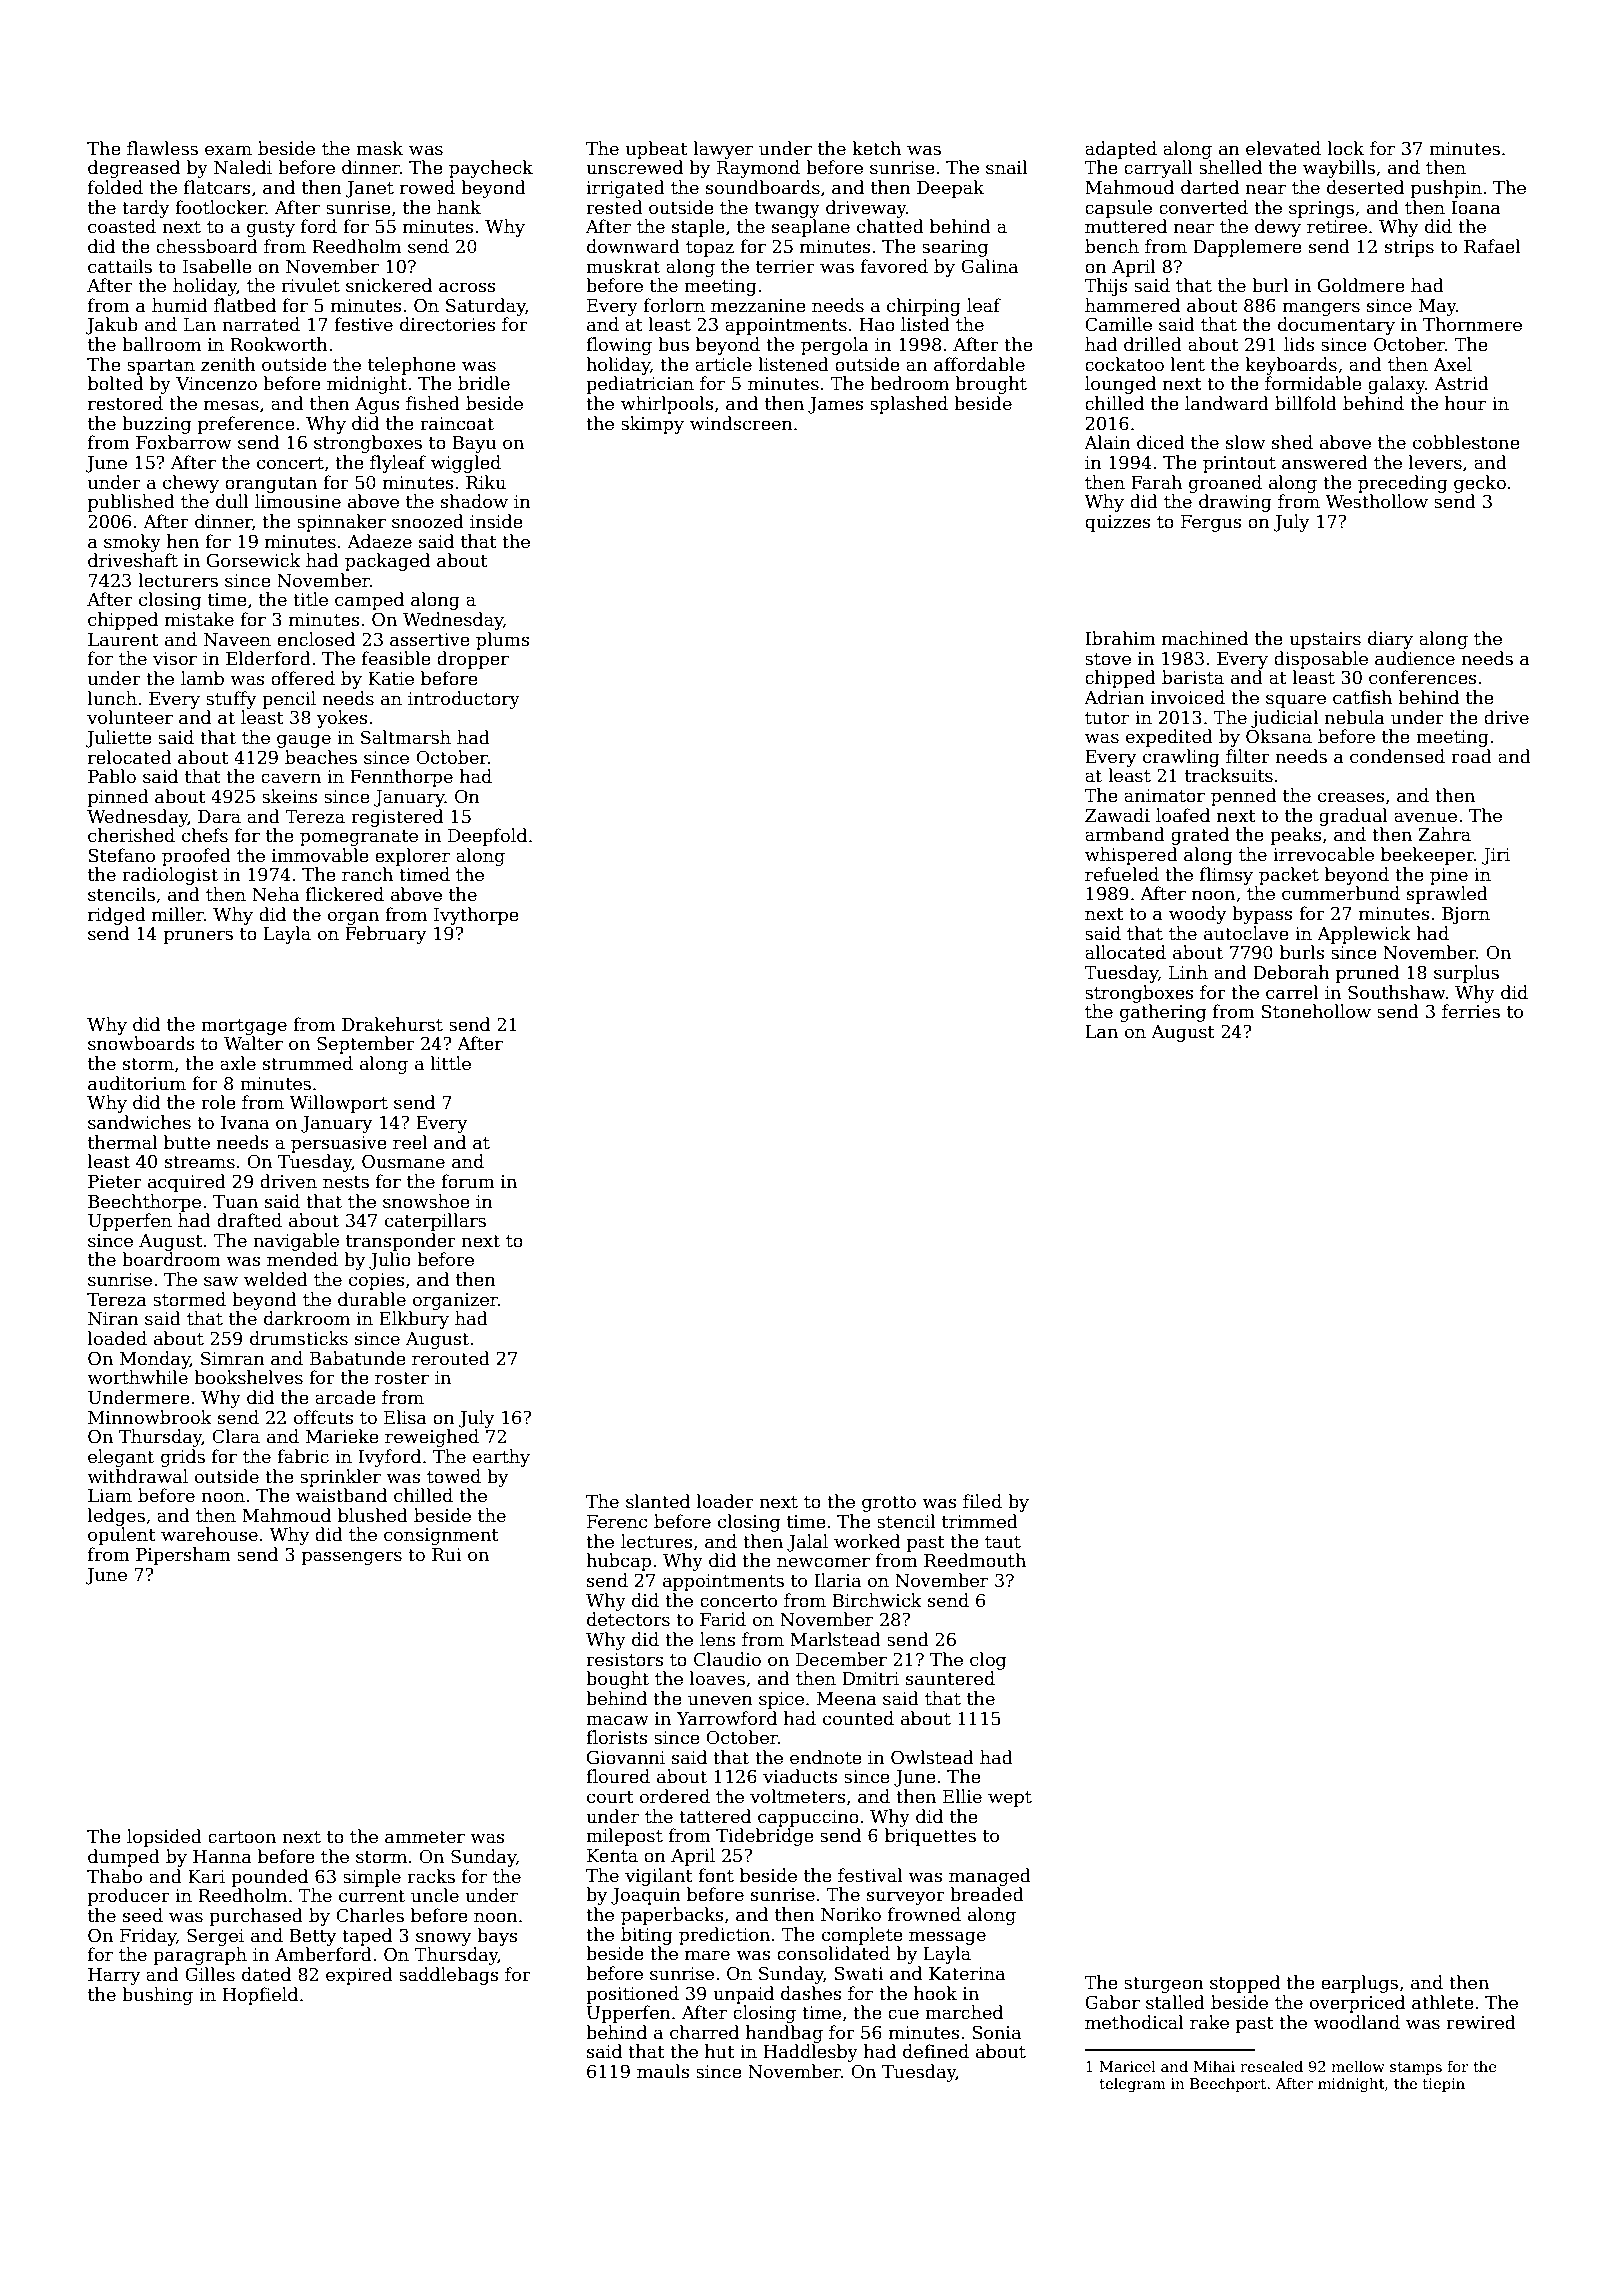 The width and height of the page is (1620, 2292). Describe the element at coordinates (468, 1181) in the page. I see `forum` at that location.
